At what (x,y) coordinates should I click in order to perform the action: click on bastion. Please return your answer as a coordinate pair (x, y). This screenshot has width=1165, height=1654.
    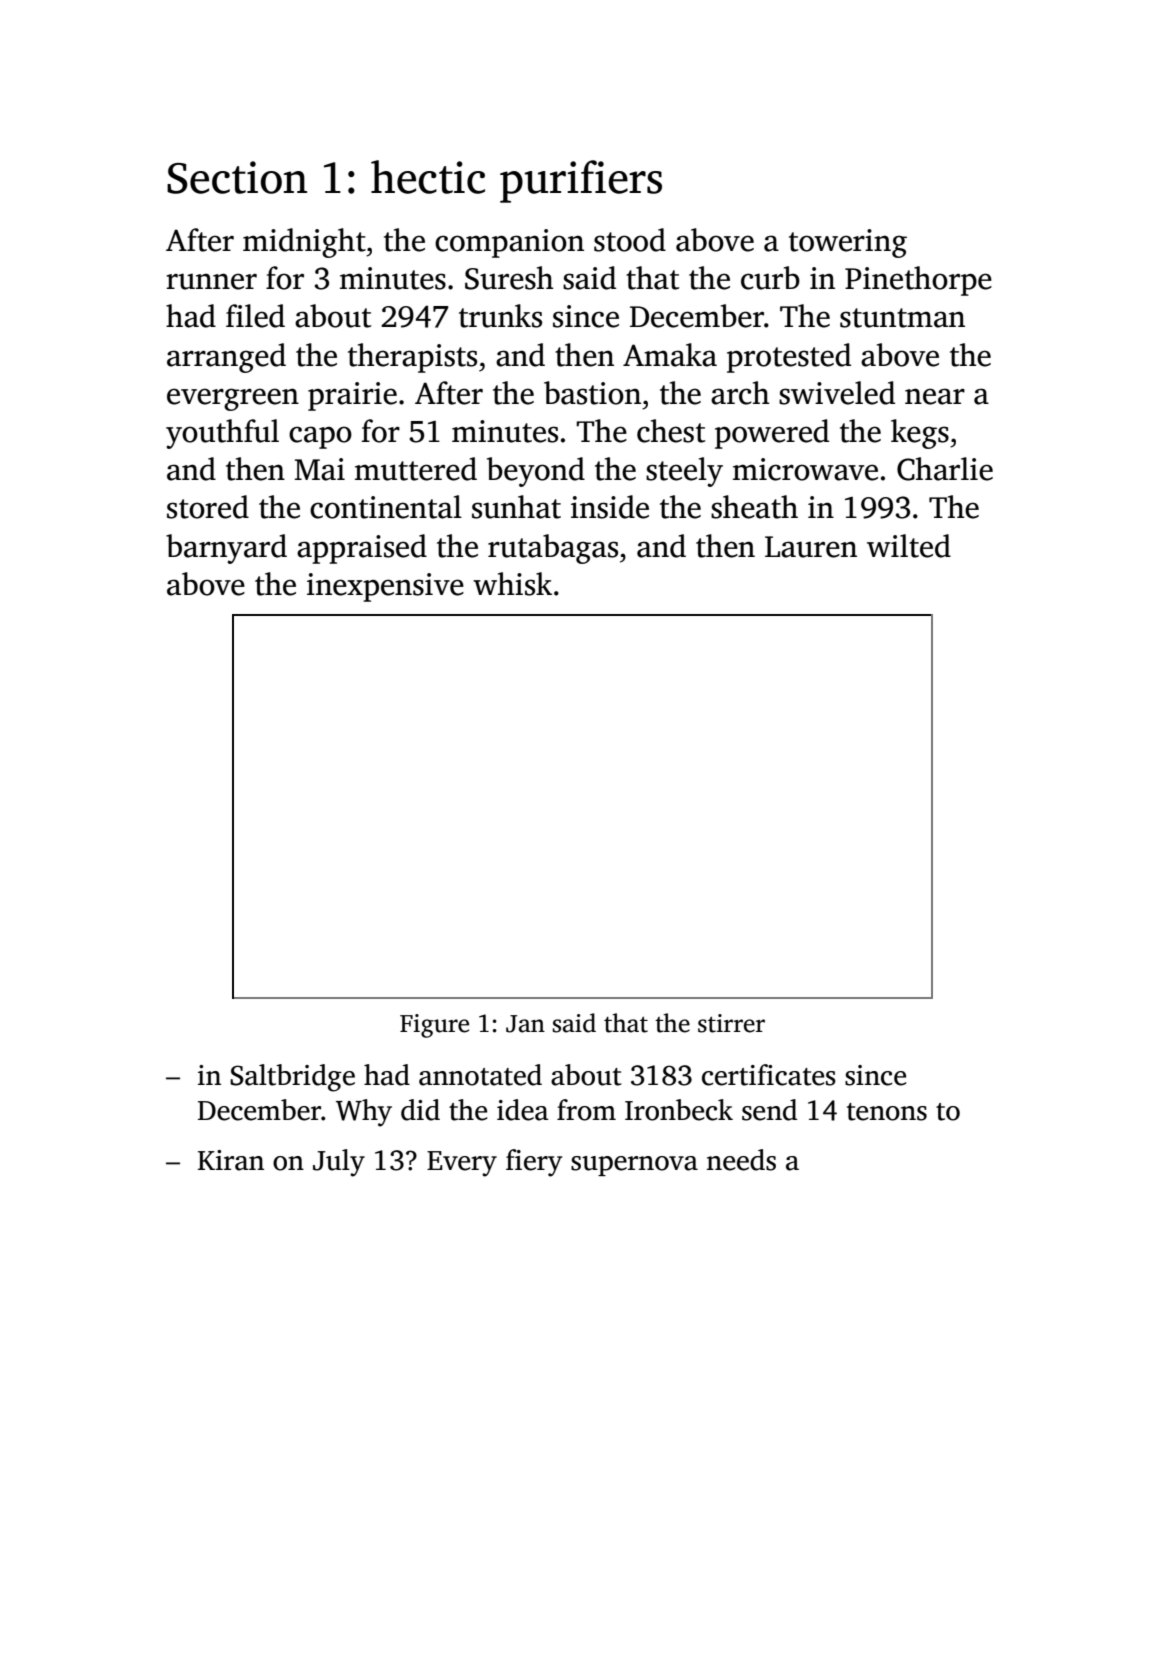
    Looking at the image, I should click on (592, 393).
